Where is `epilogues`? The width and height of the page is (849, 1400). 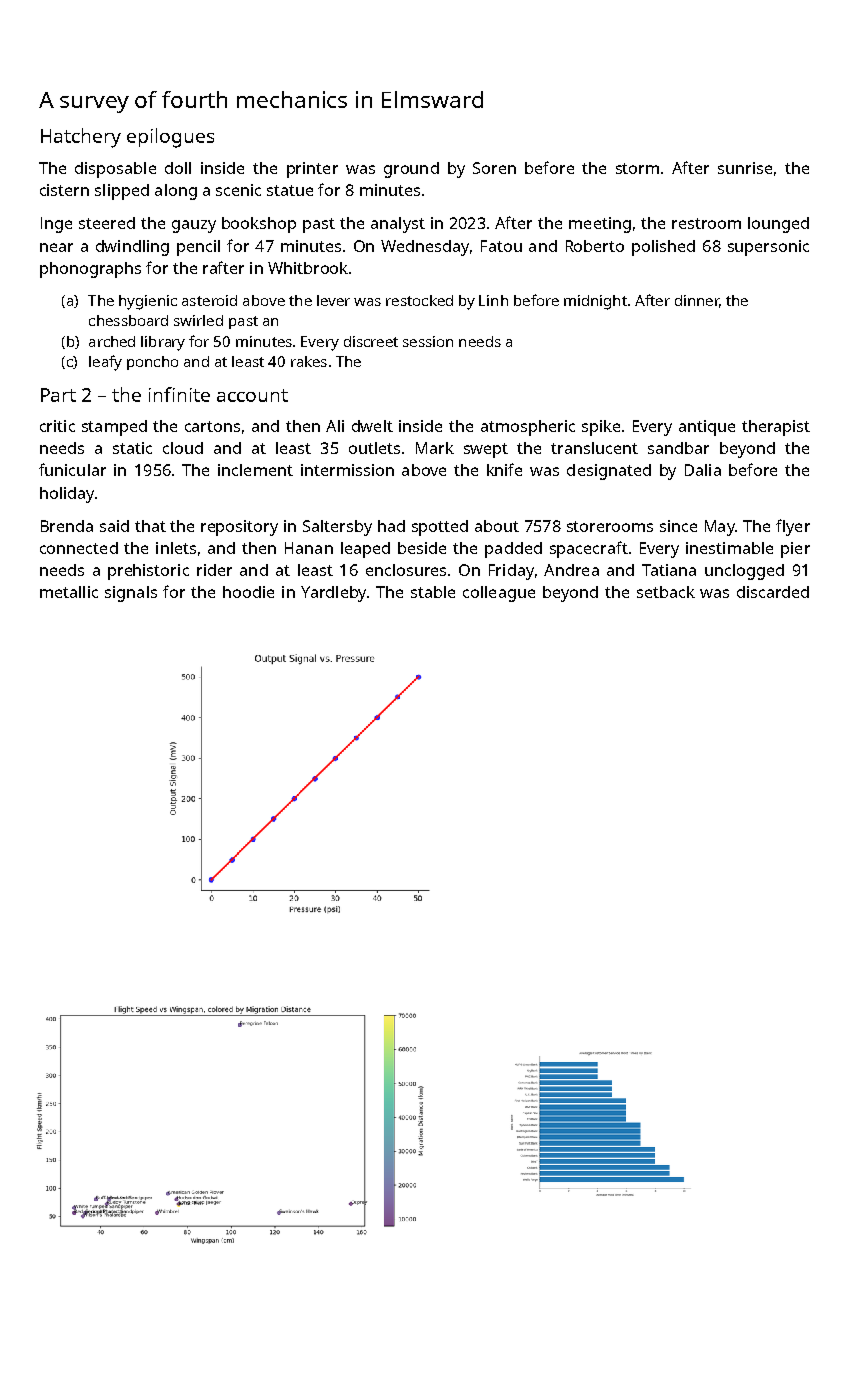 epilogues is located at coordinates (170, 138).
